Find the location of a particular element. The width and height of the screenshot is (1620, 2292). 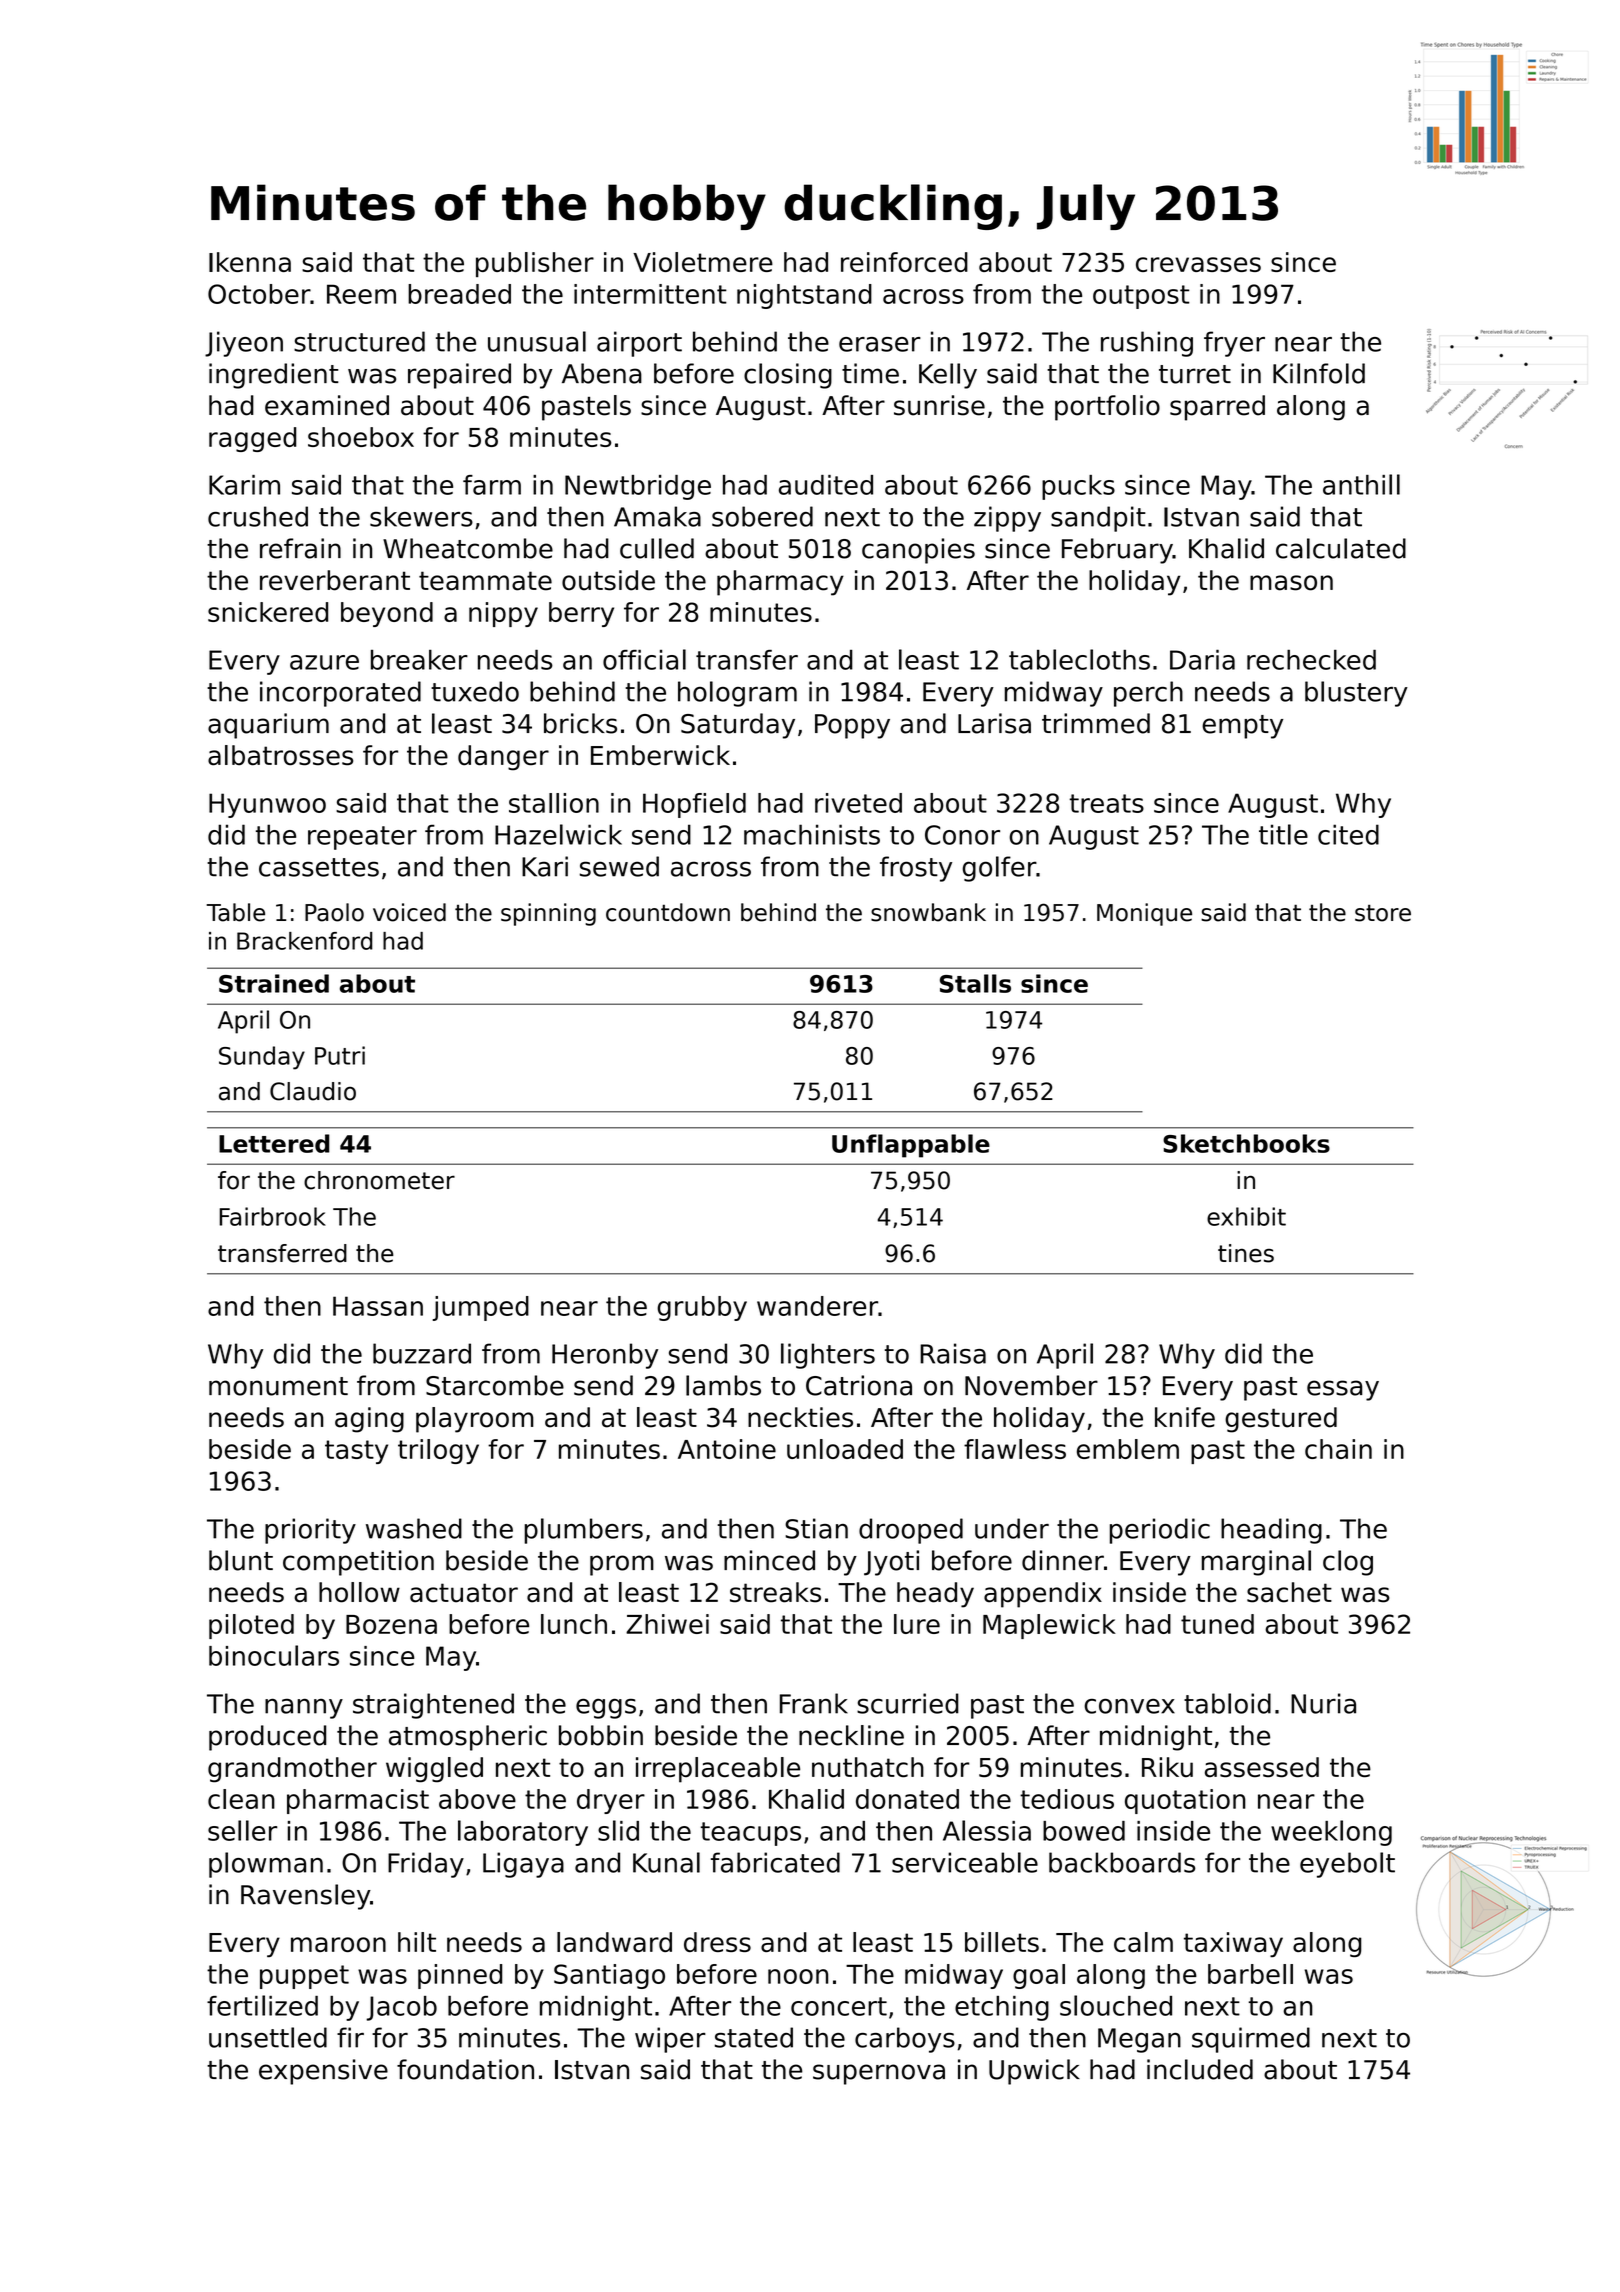

Sketchbooks is located at coordinates (1246, 1143).
